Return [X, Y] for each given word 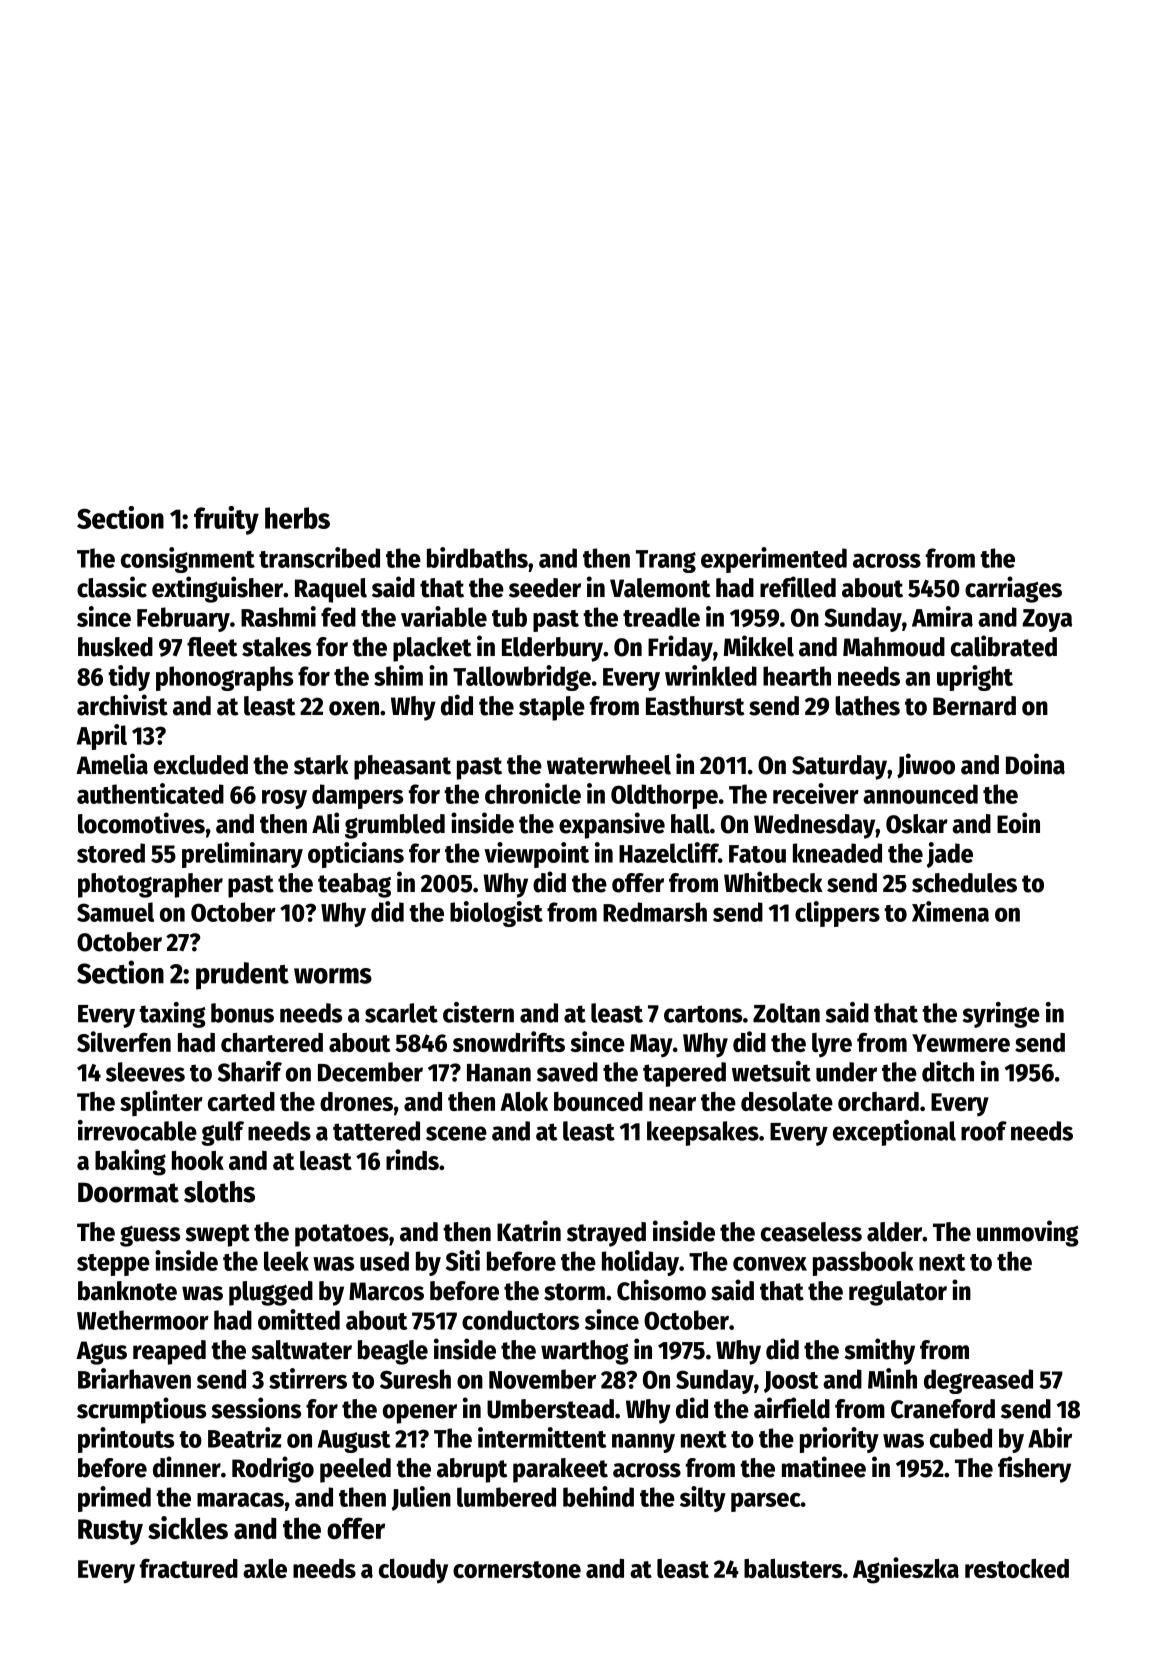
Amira [942, 616]
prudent [242, 976]
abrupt [472, 1470]
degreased [978, 1381]
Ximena [950, 911]
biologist [496, 914]
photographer [150, 885]
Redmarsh [655, 912]
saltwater [301, 1350]
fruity [226, 520]
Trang [666, 561]
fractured [189, 1568]
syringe [1001, 1015]
